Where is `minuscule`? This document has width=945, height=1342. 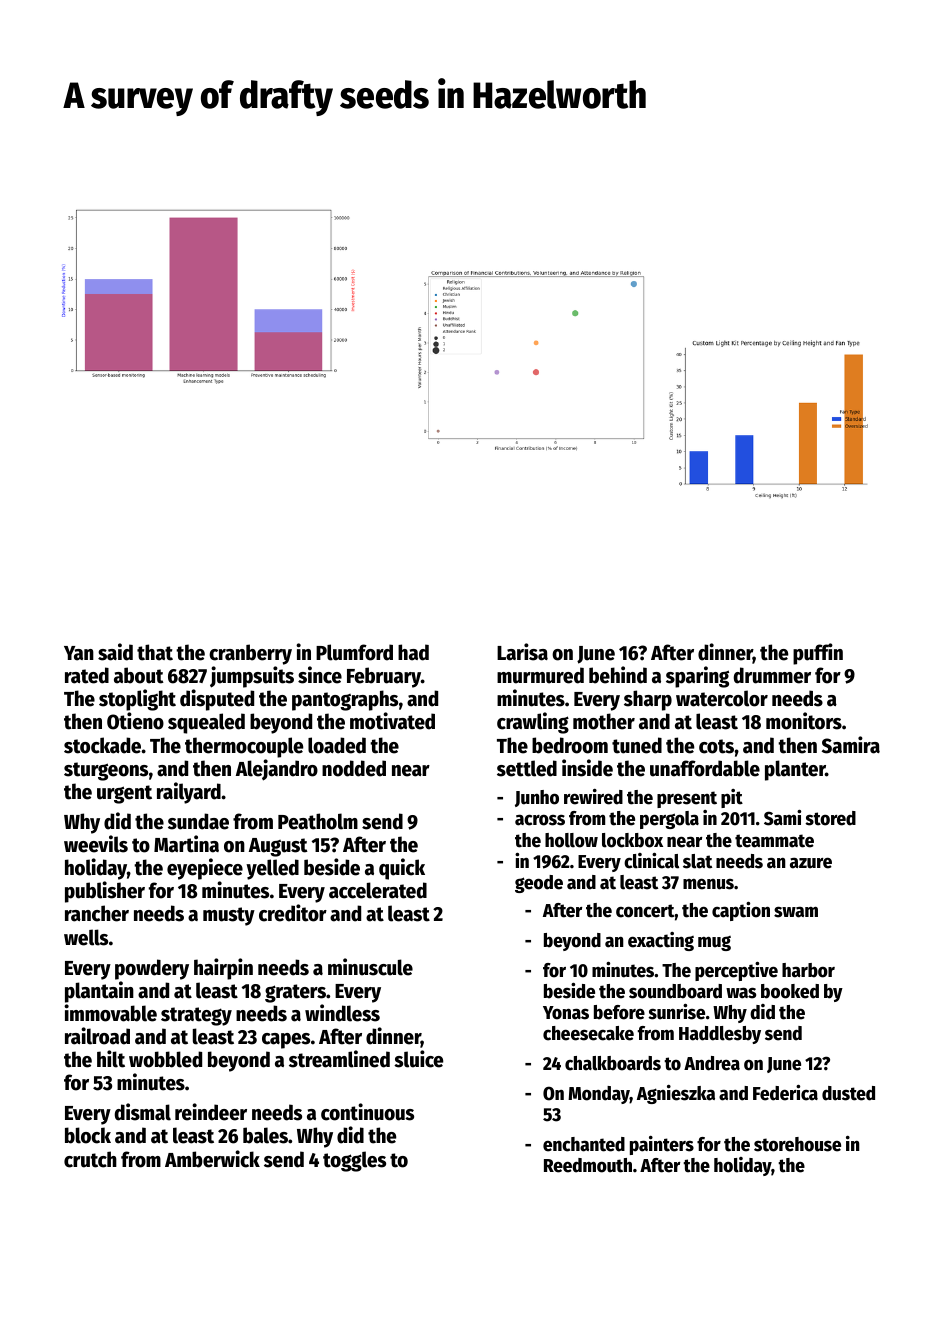 minuscule is located at coordinates (370, 967).
